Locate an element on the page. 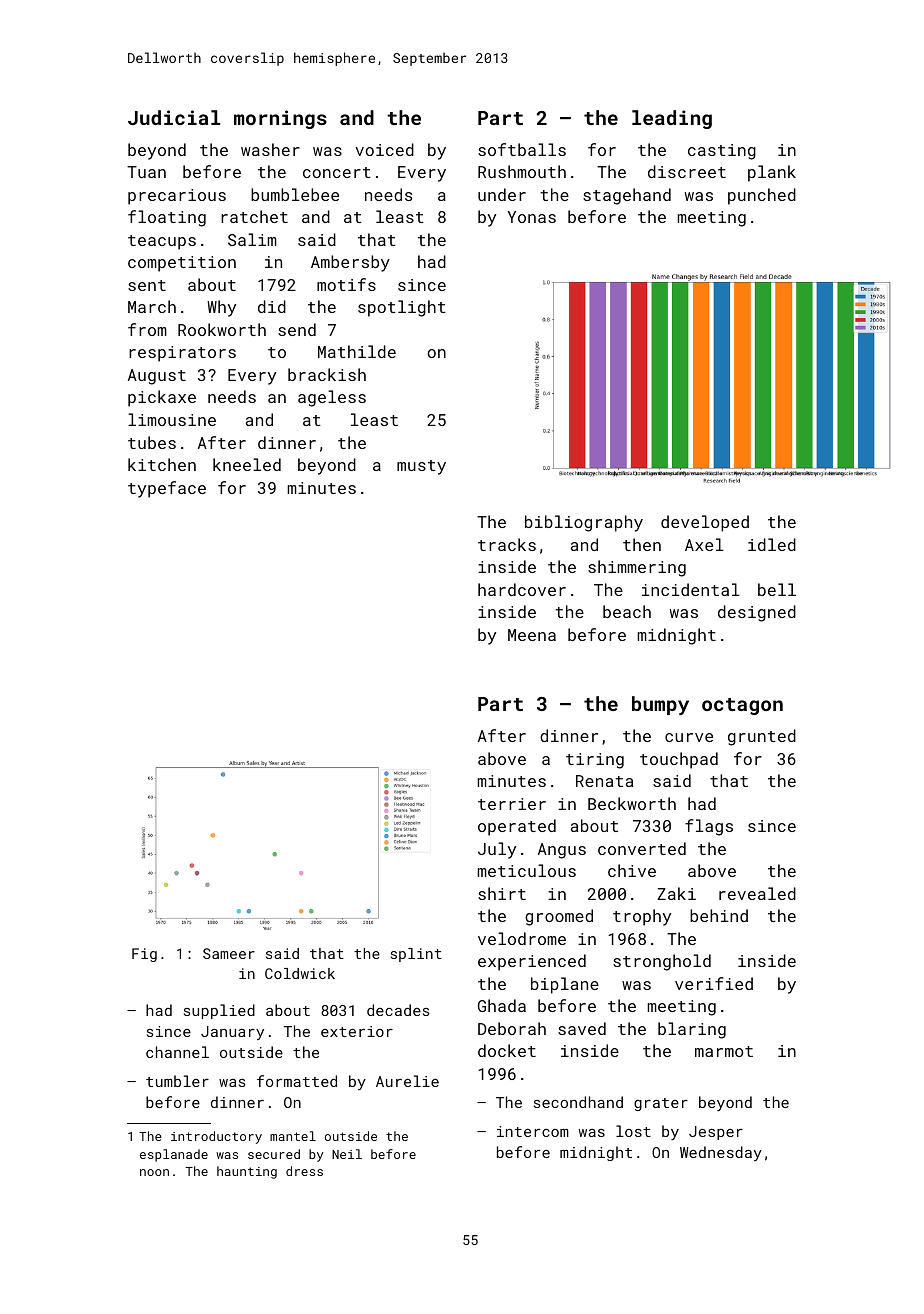 Image resolution: width=924 pixels, height=1314 pixels. verified is located at coordinates (714, 983).
